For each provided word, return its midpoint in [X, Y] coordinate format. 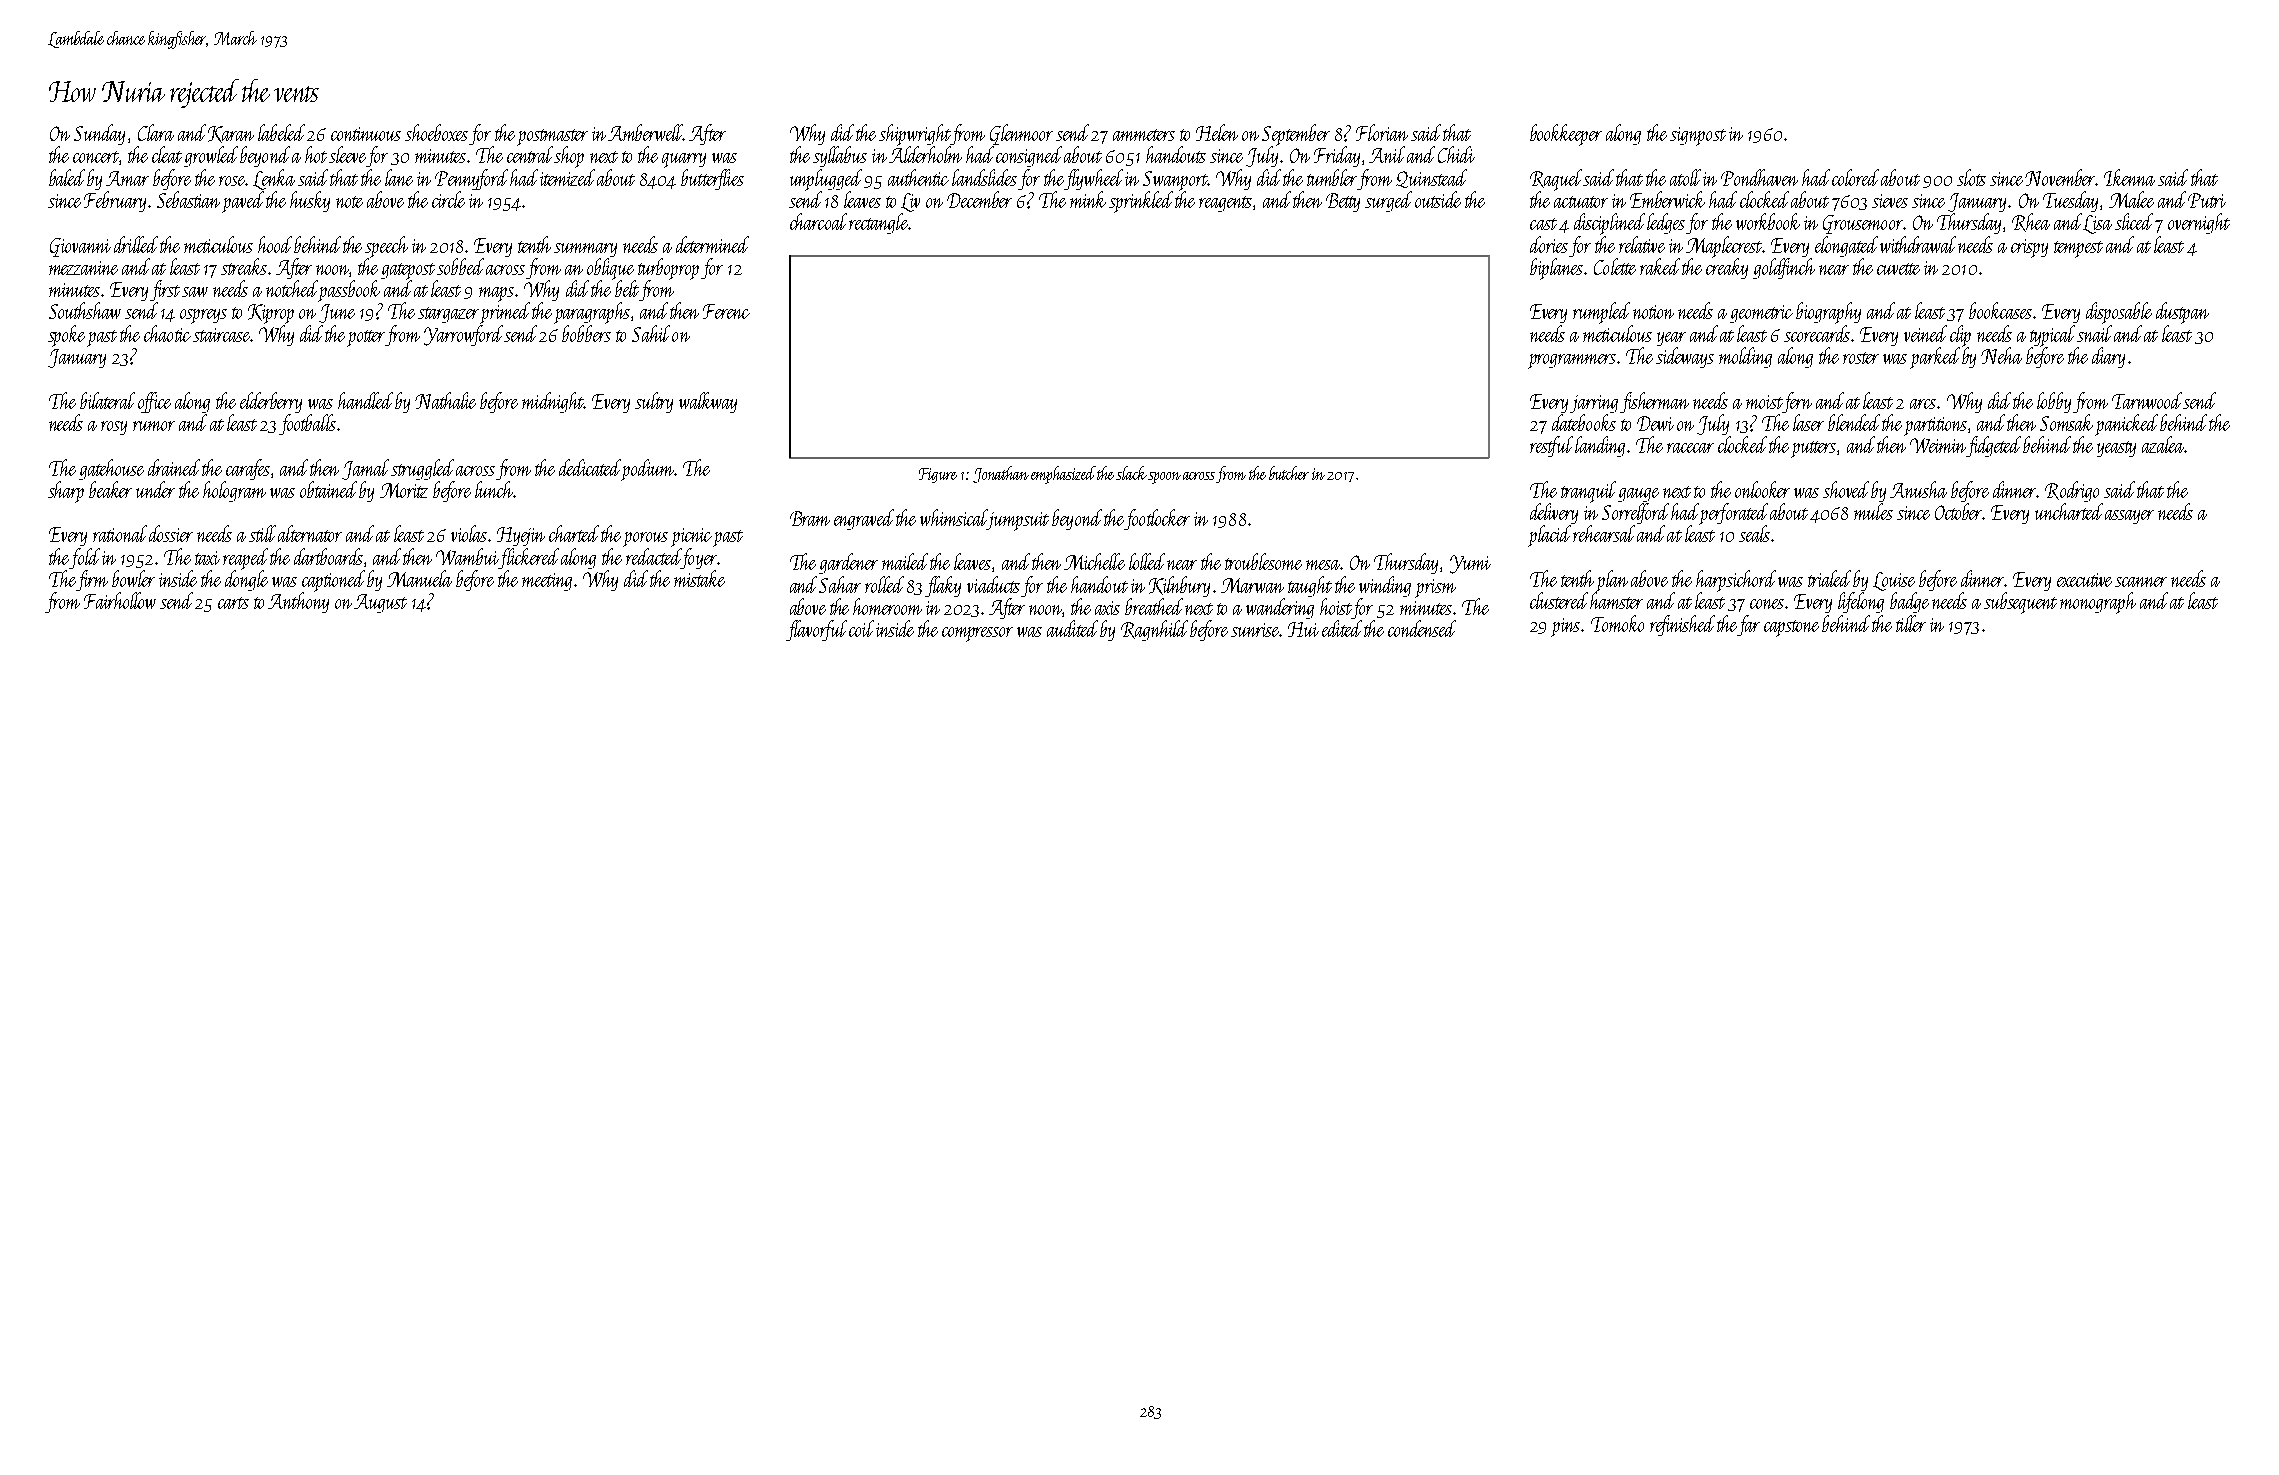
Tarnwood [2147, 400]
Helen [1217, 132]
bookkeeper [1566, 135]
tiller [1911, 623]
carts [233, 603]
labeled [281, 132]
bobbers [586, 333]
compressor [977, 634]
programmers [1572, 361]
